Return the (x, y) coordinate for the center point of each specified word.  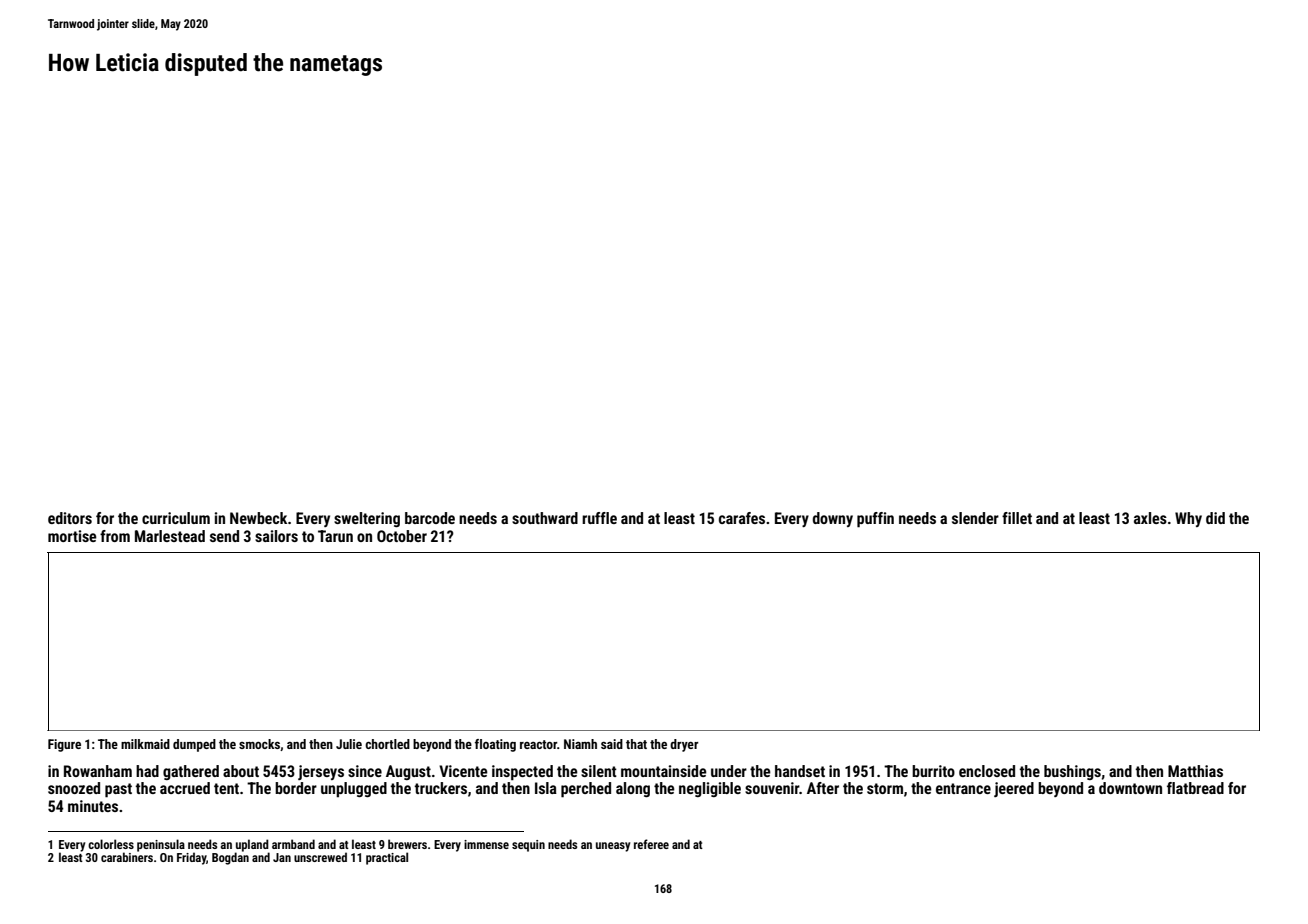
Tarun (335, 536)
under (729, 771)
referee (651, 844)
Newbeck (258, 518)
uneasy (613, 847)
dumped (194, 745)
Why (1188, 519)
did (1215, 518)
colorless (111, 844)
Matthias (1195, 771)
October (402, 536)
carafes (742, 518)
